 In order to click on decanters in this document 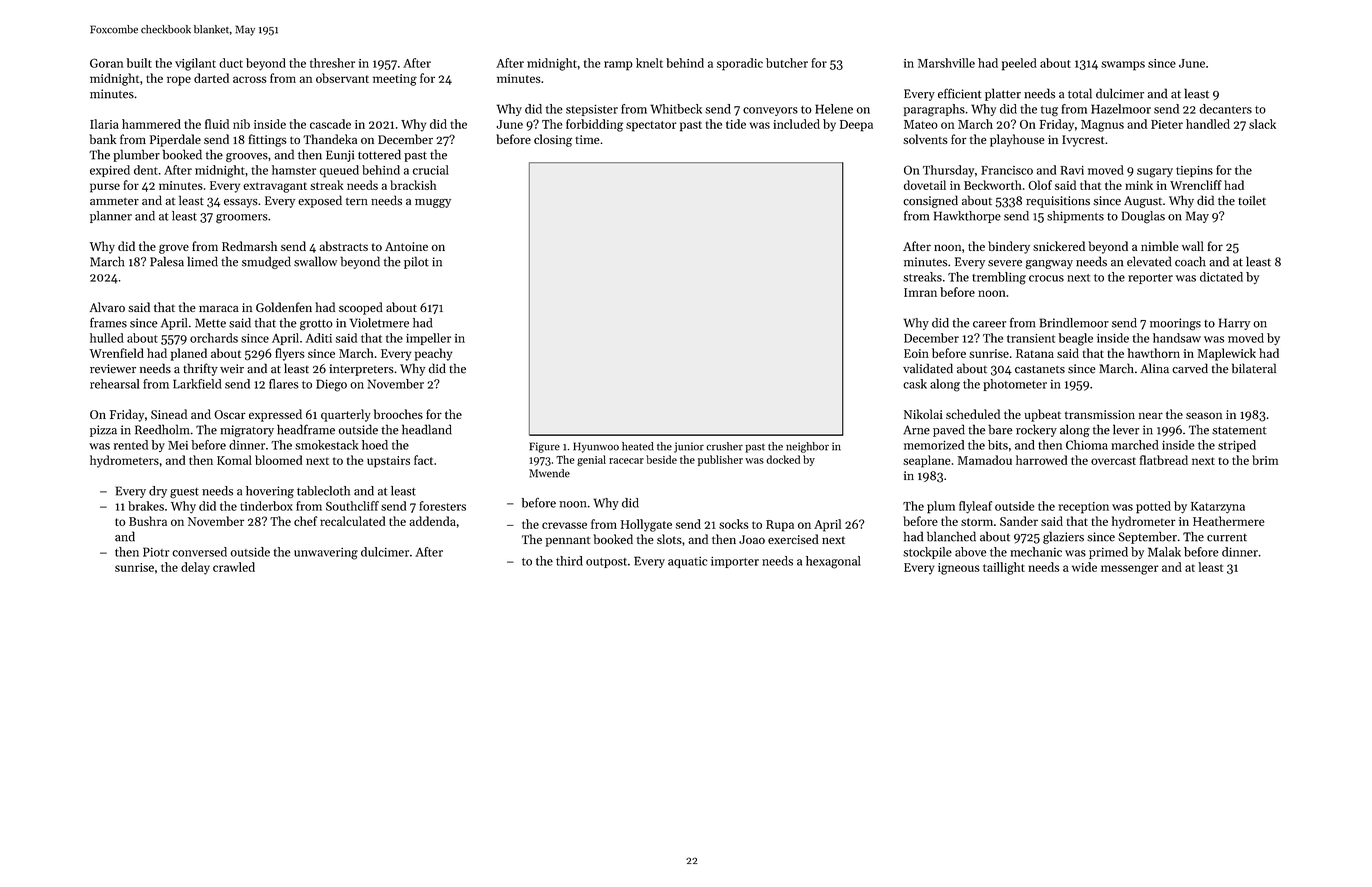, I will do `click(1225, 109)`.
